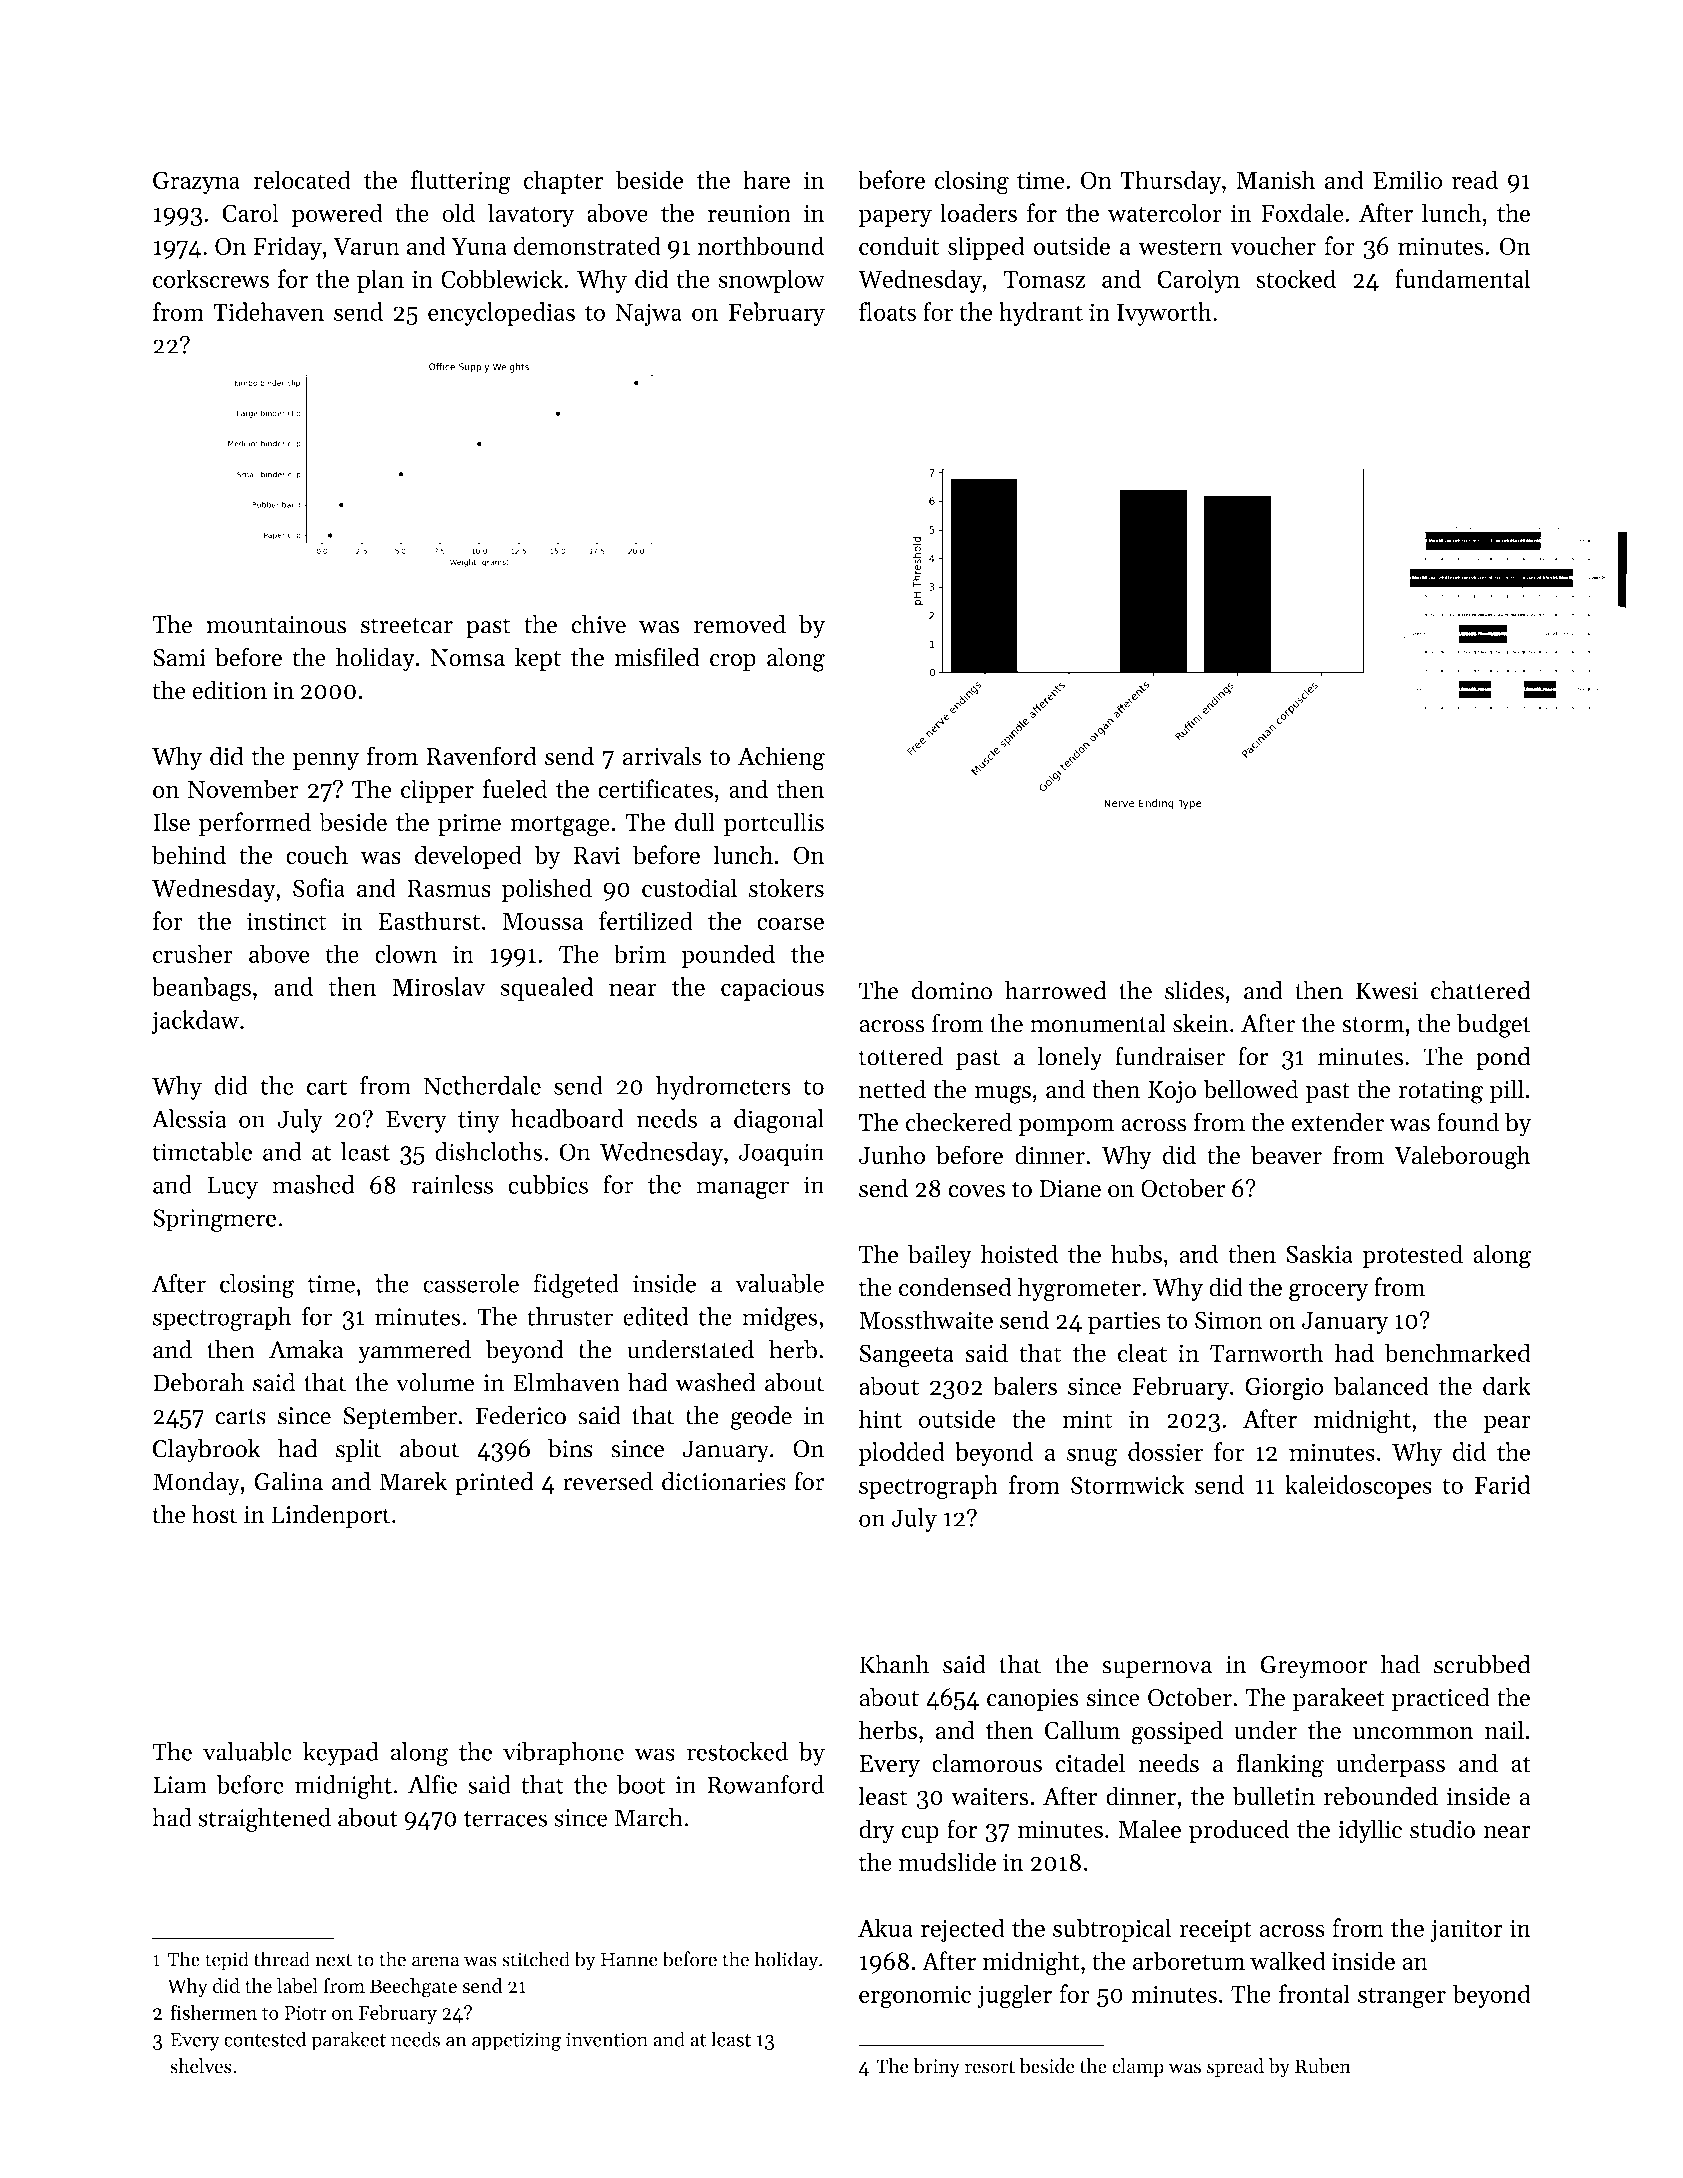  What do you see at coordinates (1481, 990) in the image?
I see `chattered` at bounding box center [1481, 990].
